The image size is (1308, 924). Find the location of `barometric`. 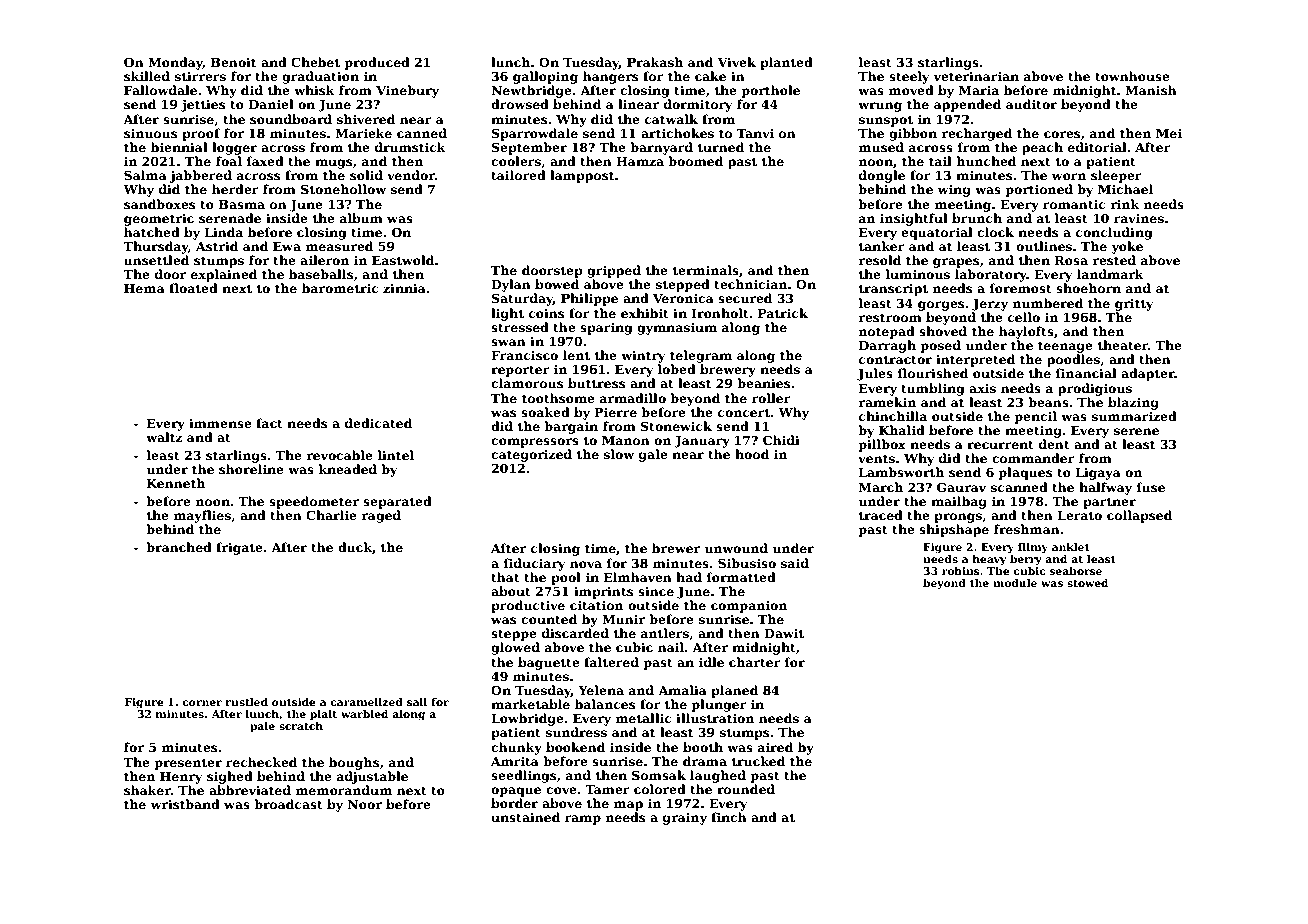

barometric is located at coordinates (340, 288).
